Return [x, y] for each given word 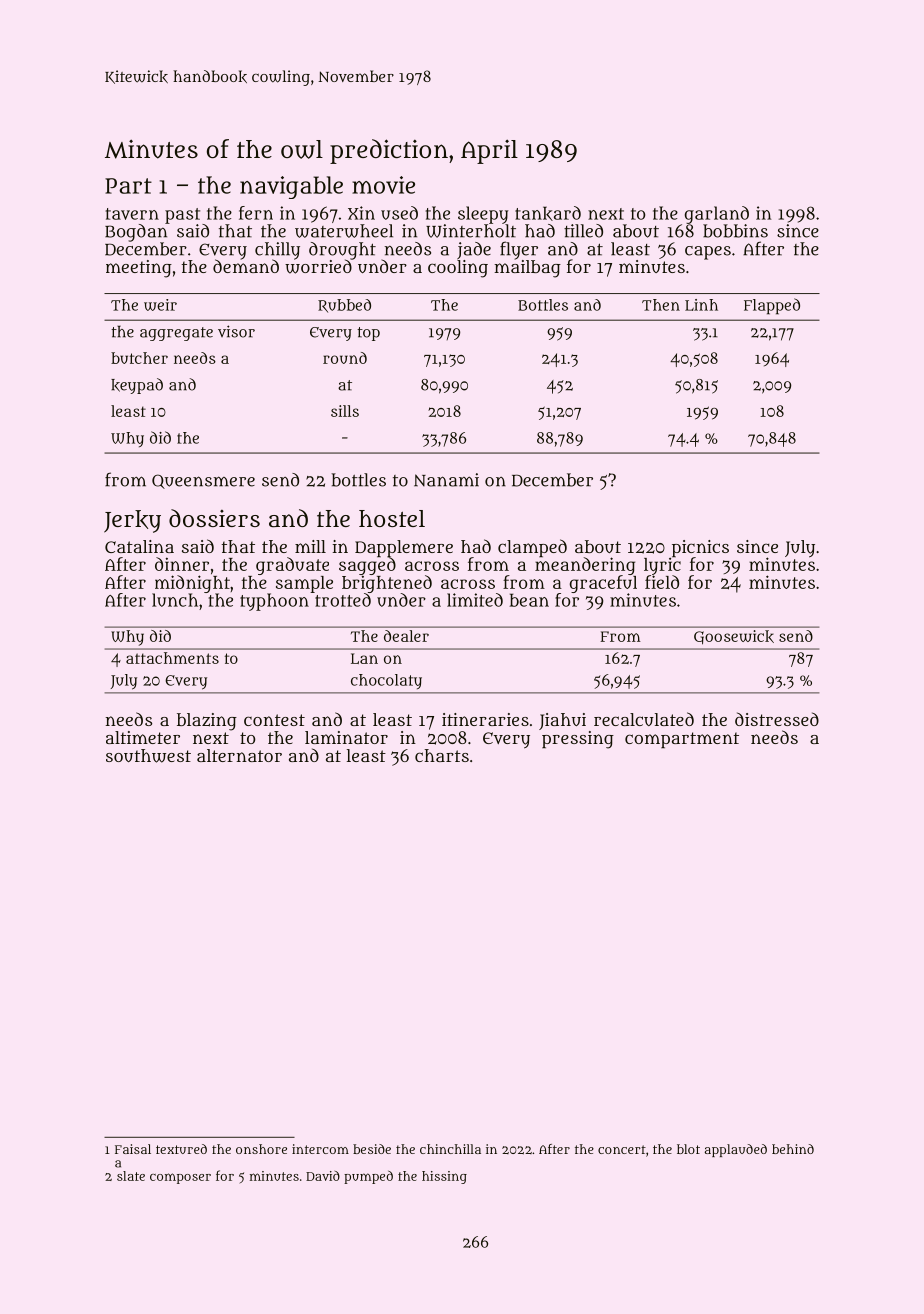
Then [661, 305]
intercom [320, 1149]
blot [688, 1149]
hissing [444, 1177]
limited [475, 600]
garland [717, 215]
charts [442, 755]
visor [236, 331]
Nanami [446, 480]
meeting [139, 269]
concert [622, 1149]
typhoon [274, 602]
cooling [458, 269]
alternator [239, 755]
